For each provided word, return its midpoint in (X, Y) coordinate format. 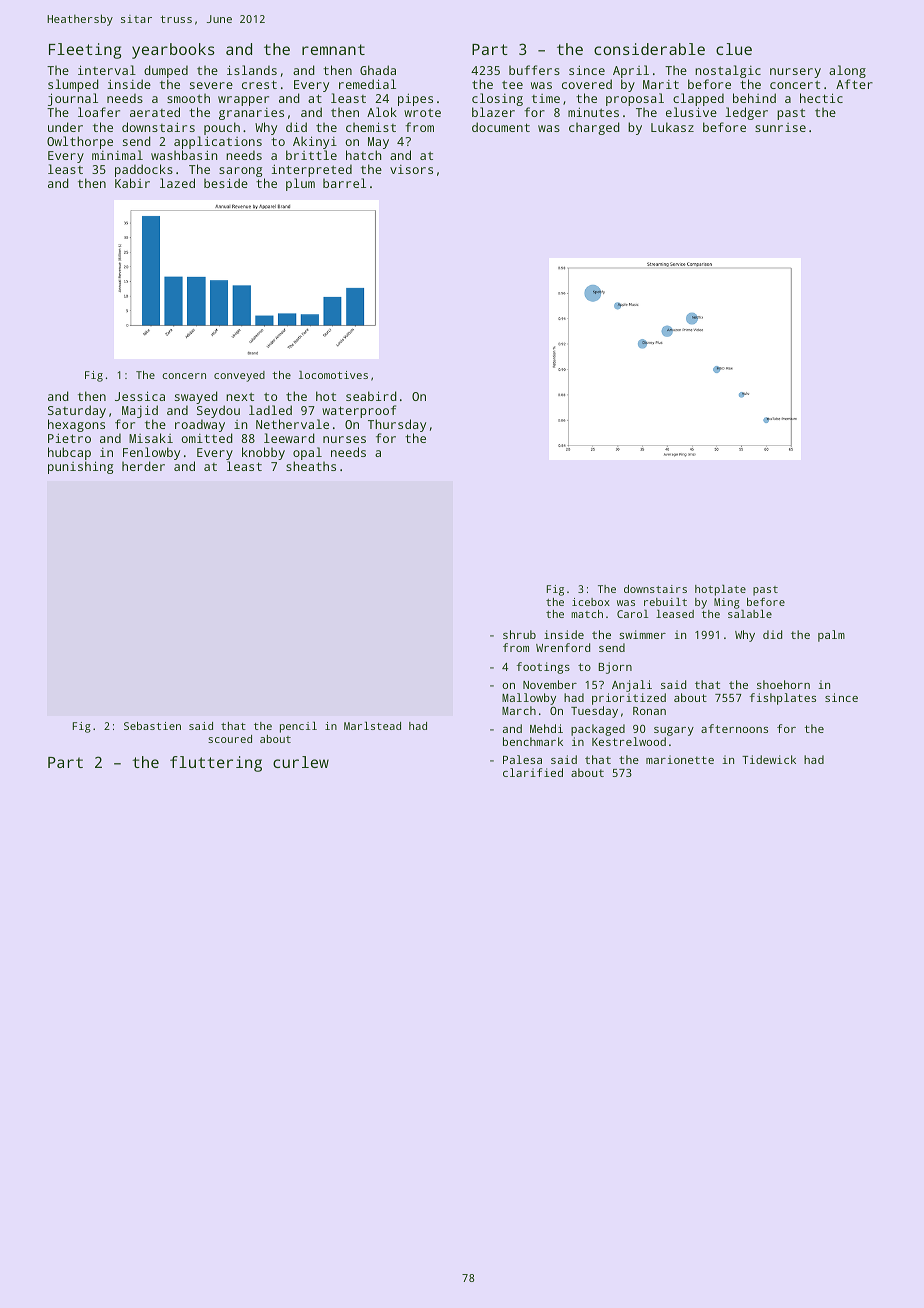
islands (252, 70)
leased (675, 614)
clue (734, 49)
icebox (591, 602)
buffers (534, 70)
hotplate (720, 590)
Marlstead (372, 726)
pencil (298, 727)
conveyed (239, 376)
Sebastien (152, 726)
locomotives (333, 375)
